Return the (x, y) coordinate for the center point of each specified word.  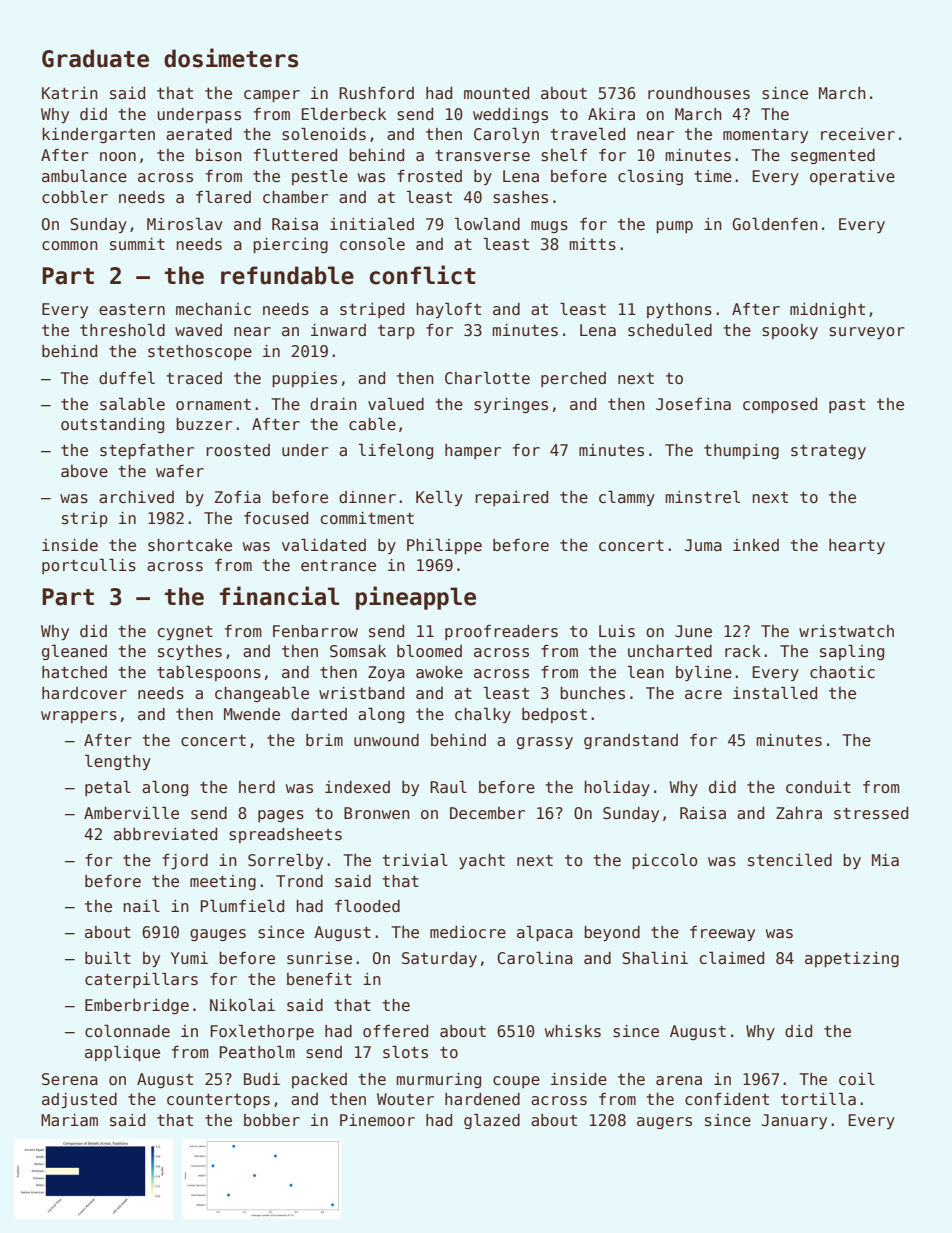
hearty (857, 547)
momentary (765, 136)
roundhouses (699, 93)
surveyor (867, 333)
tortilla (818, 1099)
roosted (238, 450)
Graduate (95, 58)
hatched (74, 672)
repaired (511, 498)
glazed (492, 1121)
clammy (627, 498)
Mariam (69, 1120)
